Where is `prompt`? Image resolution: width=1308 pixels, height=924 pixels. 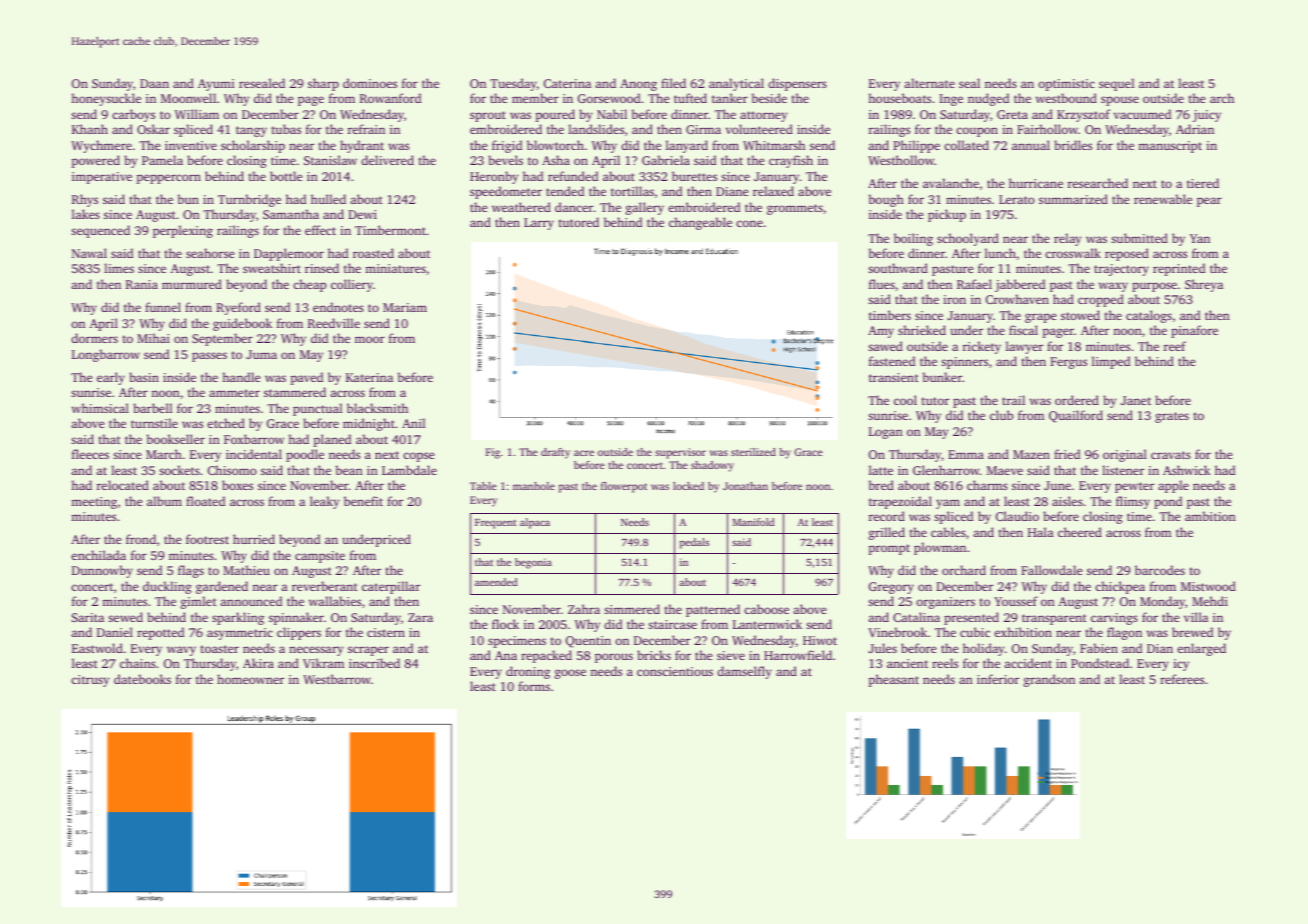 prompt is located at coordinates (889, 549).
